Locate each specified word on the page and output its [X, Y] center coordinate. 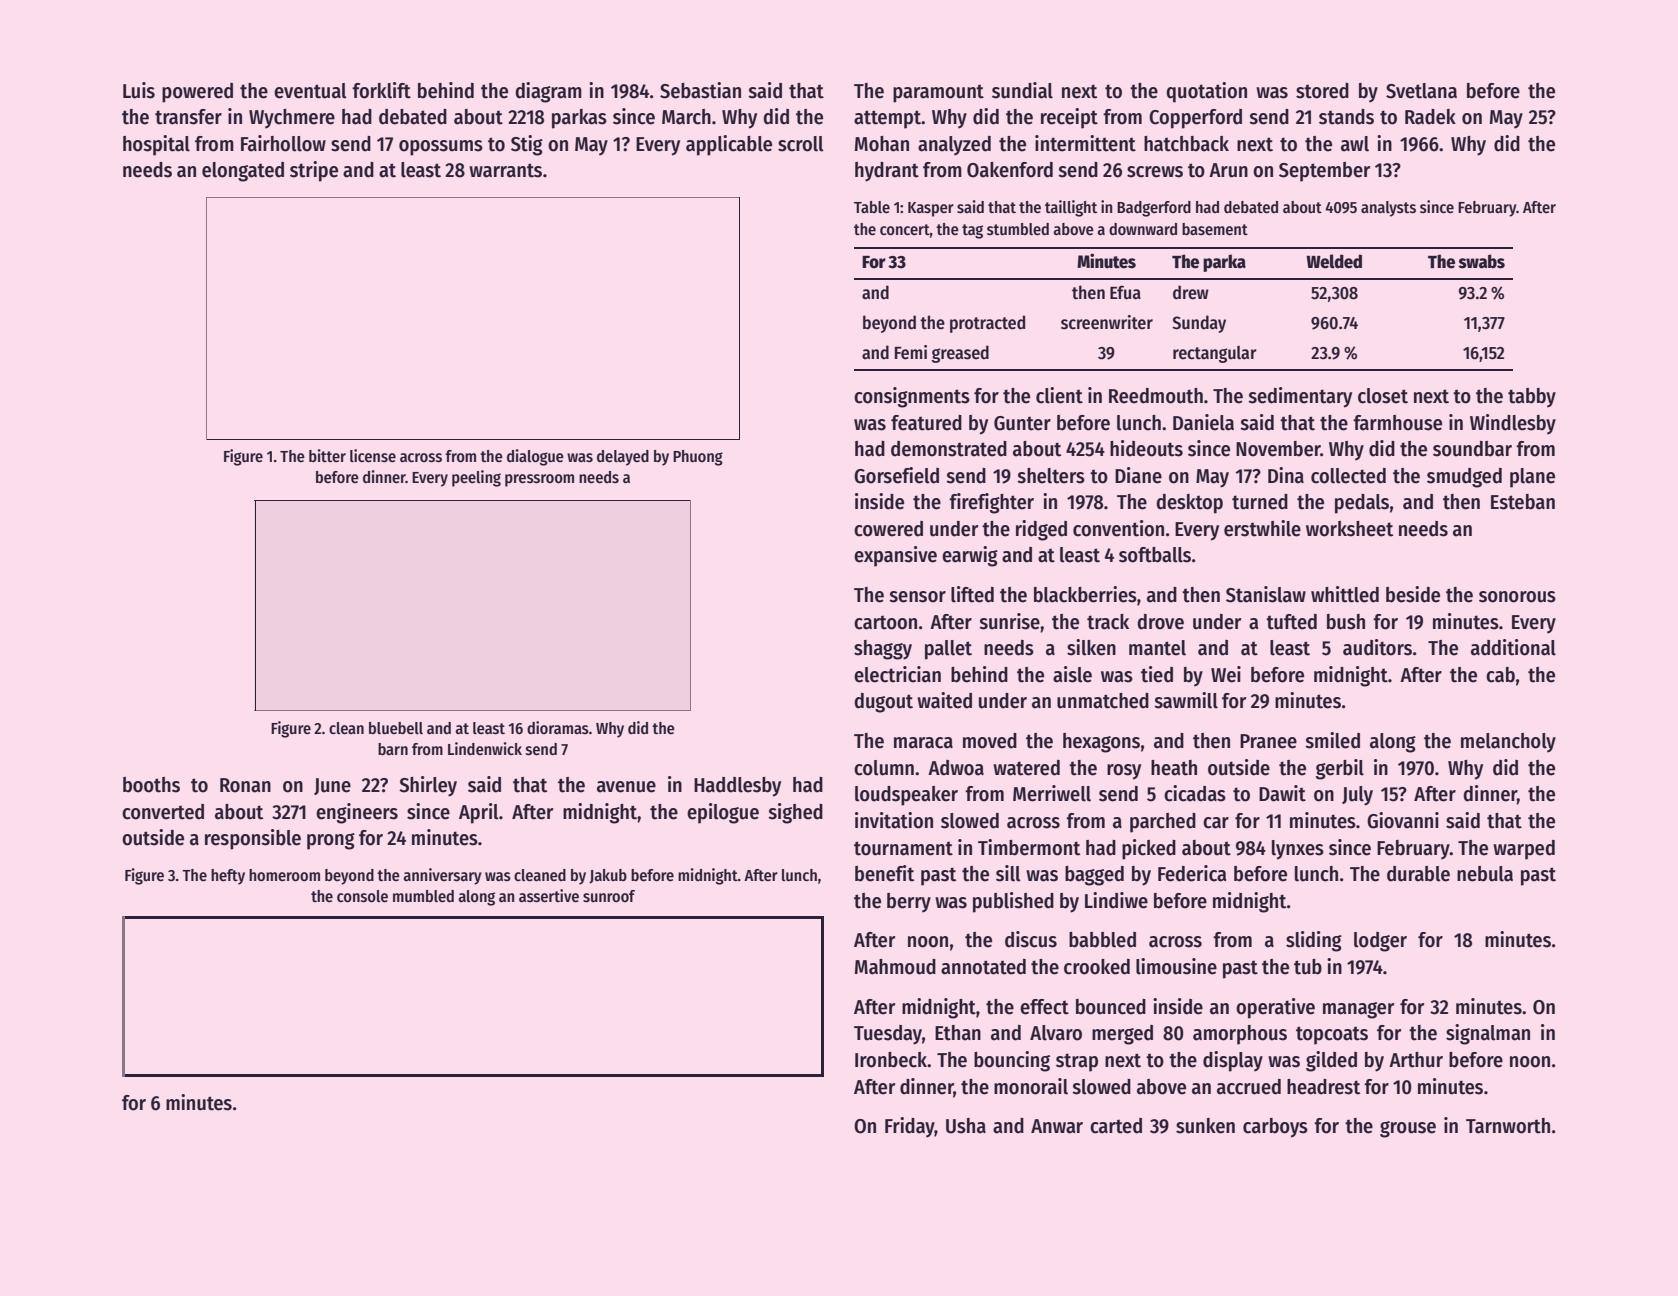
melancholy [1508, 742]
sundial [1022, 90]
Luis [139, 90]
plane [1532, 478]
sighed [795, 813]
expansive [895, 556]
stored [1322, 91]
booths [151, 785]
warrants [505, 170]
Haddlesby [737, 787]
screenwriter [1107, 322]
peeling [476, 478]
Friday [910, 1127]
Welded [1334, 261]
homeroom [284, 875]
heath [1174, 768]
